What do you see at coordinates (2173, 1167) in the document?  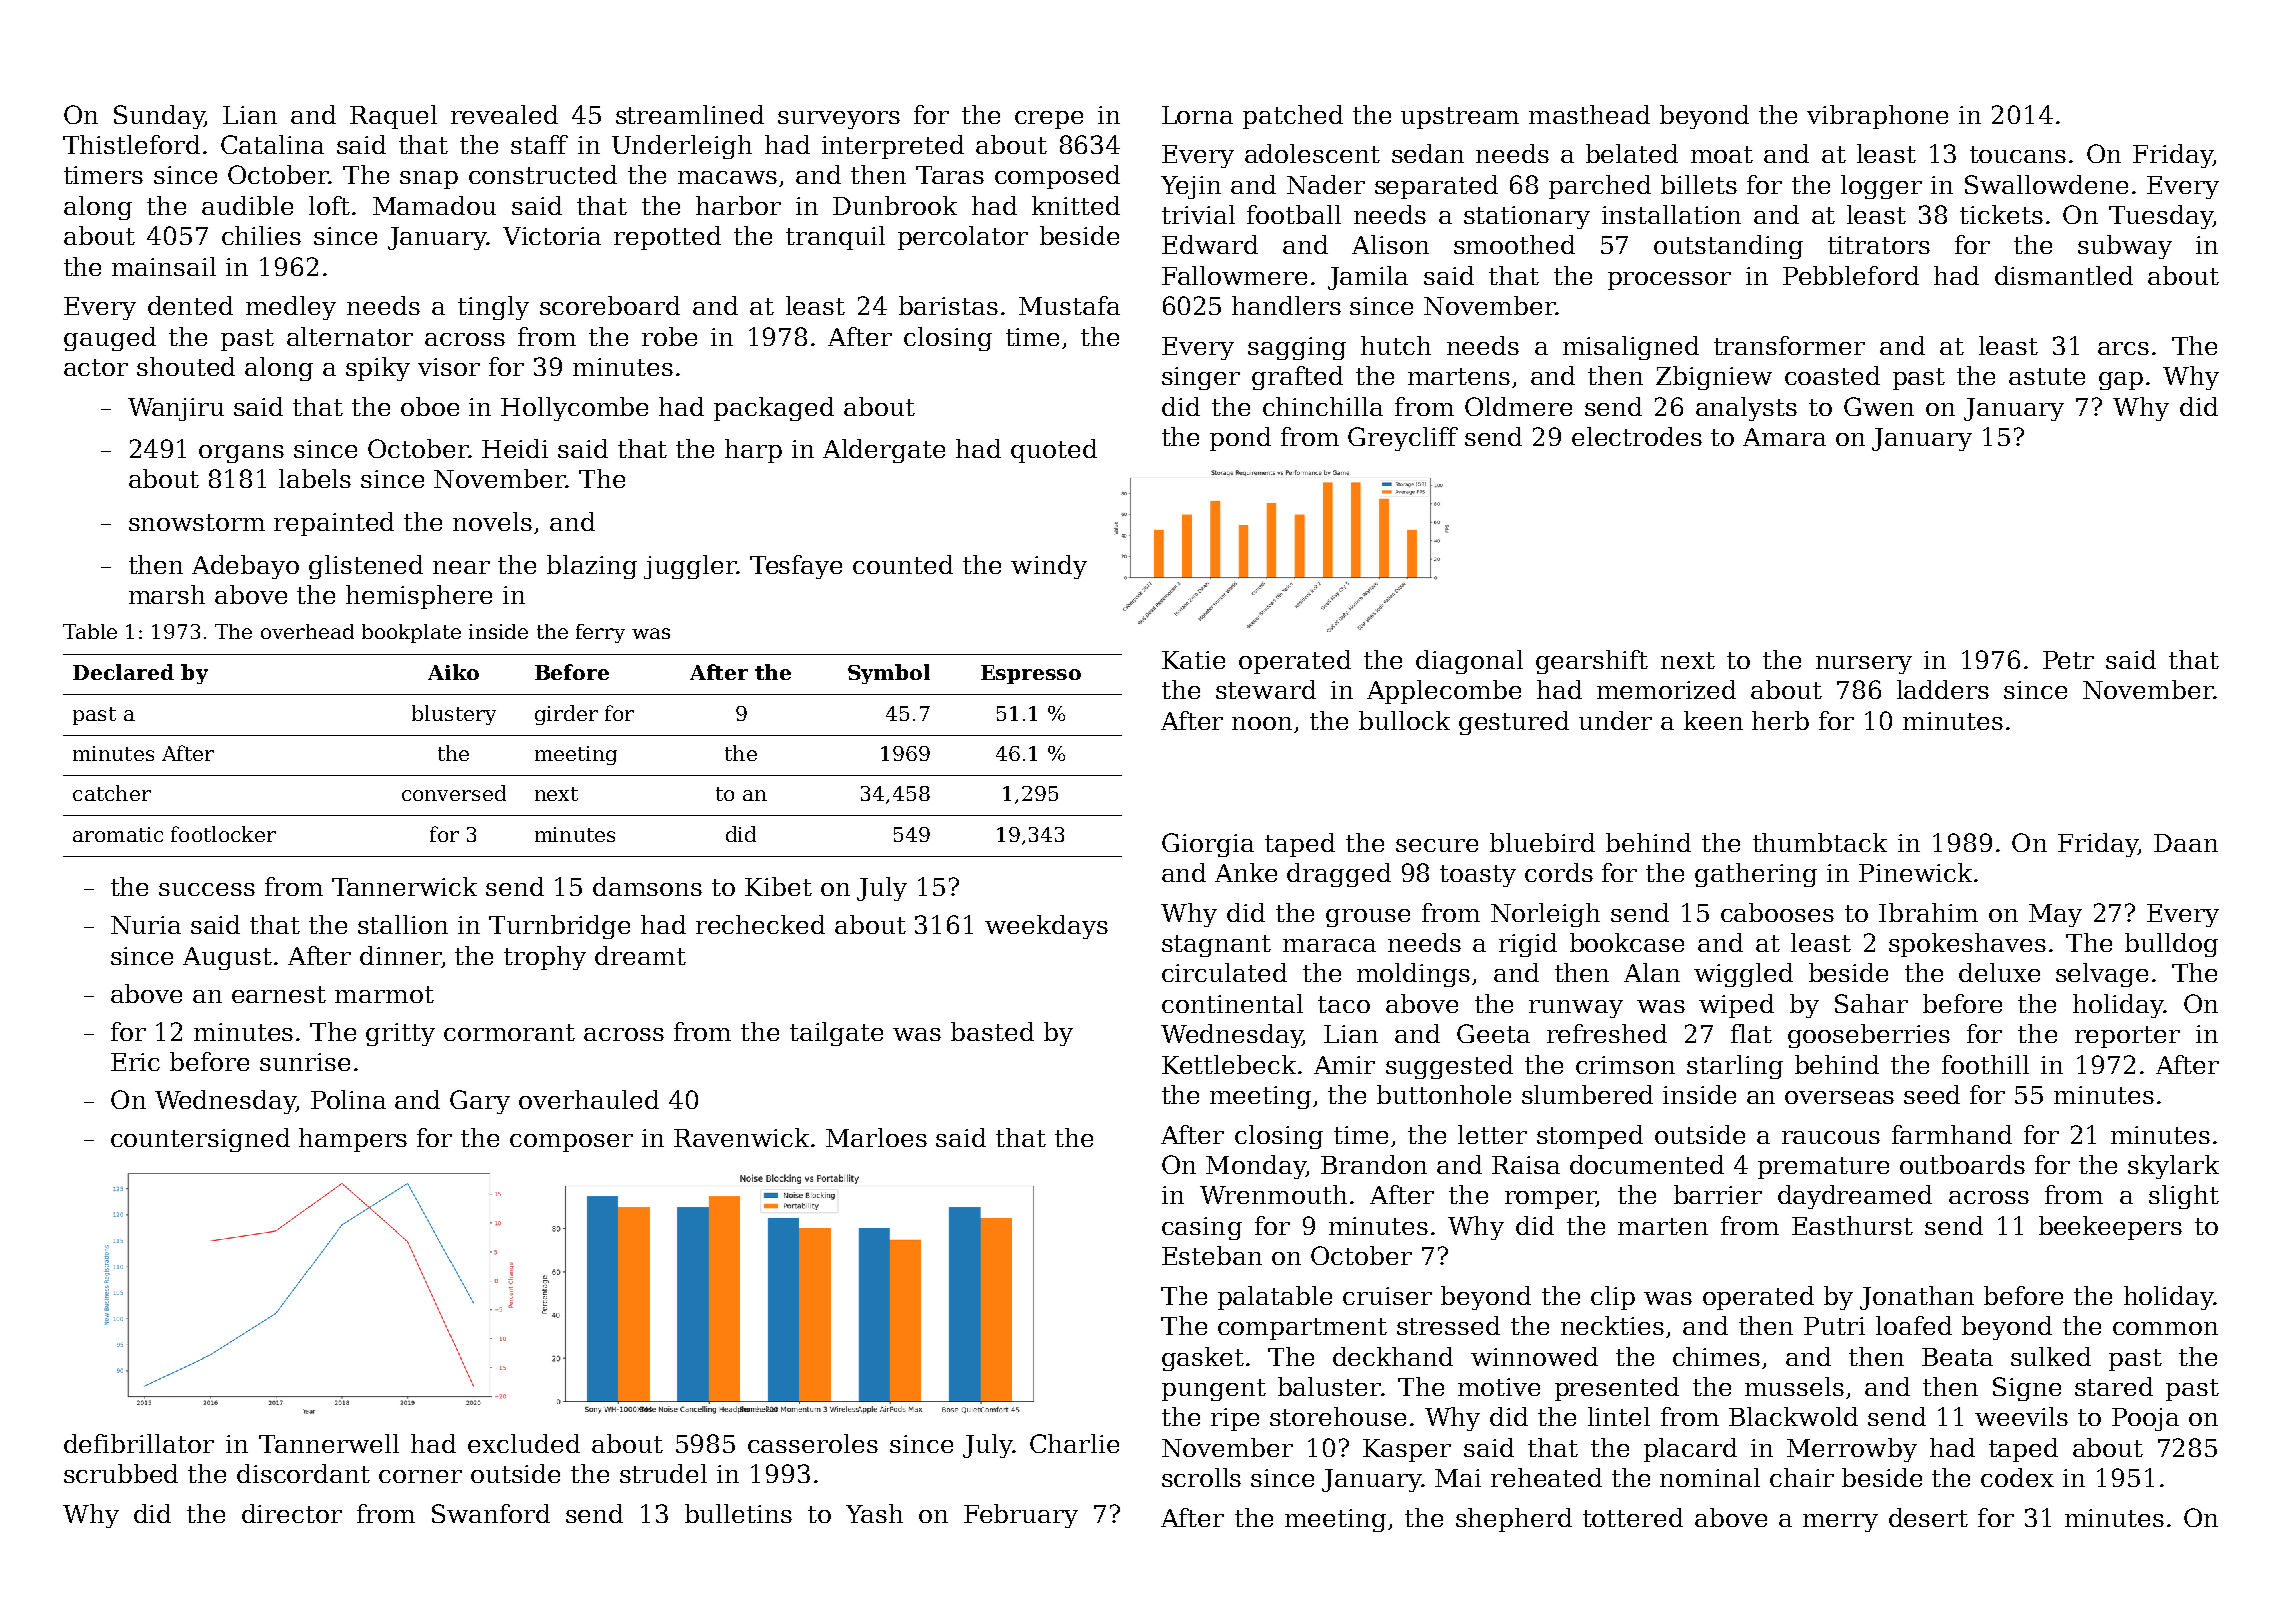 I see `skylark` at bounding box center [2173, 1167].
